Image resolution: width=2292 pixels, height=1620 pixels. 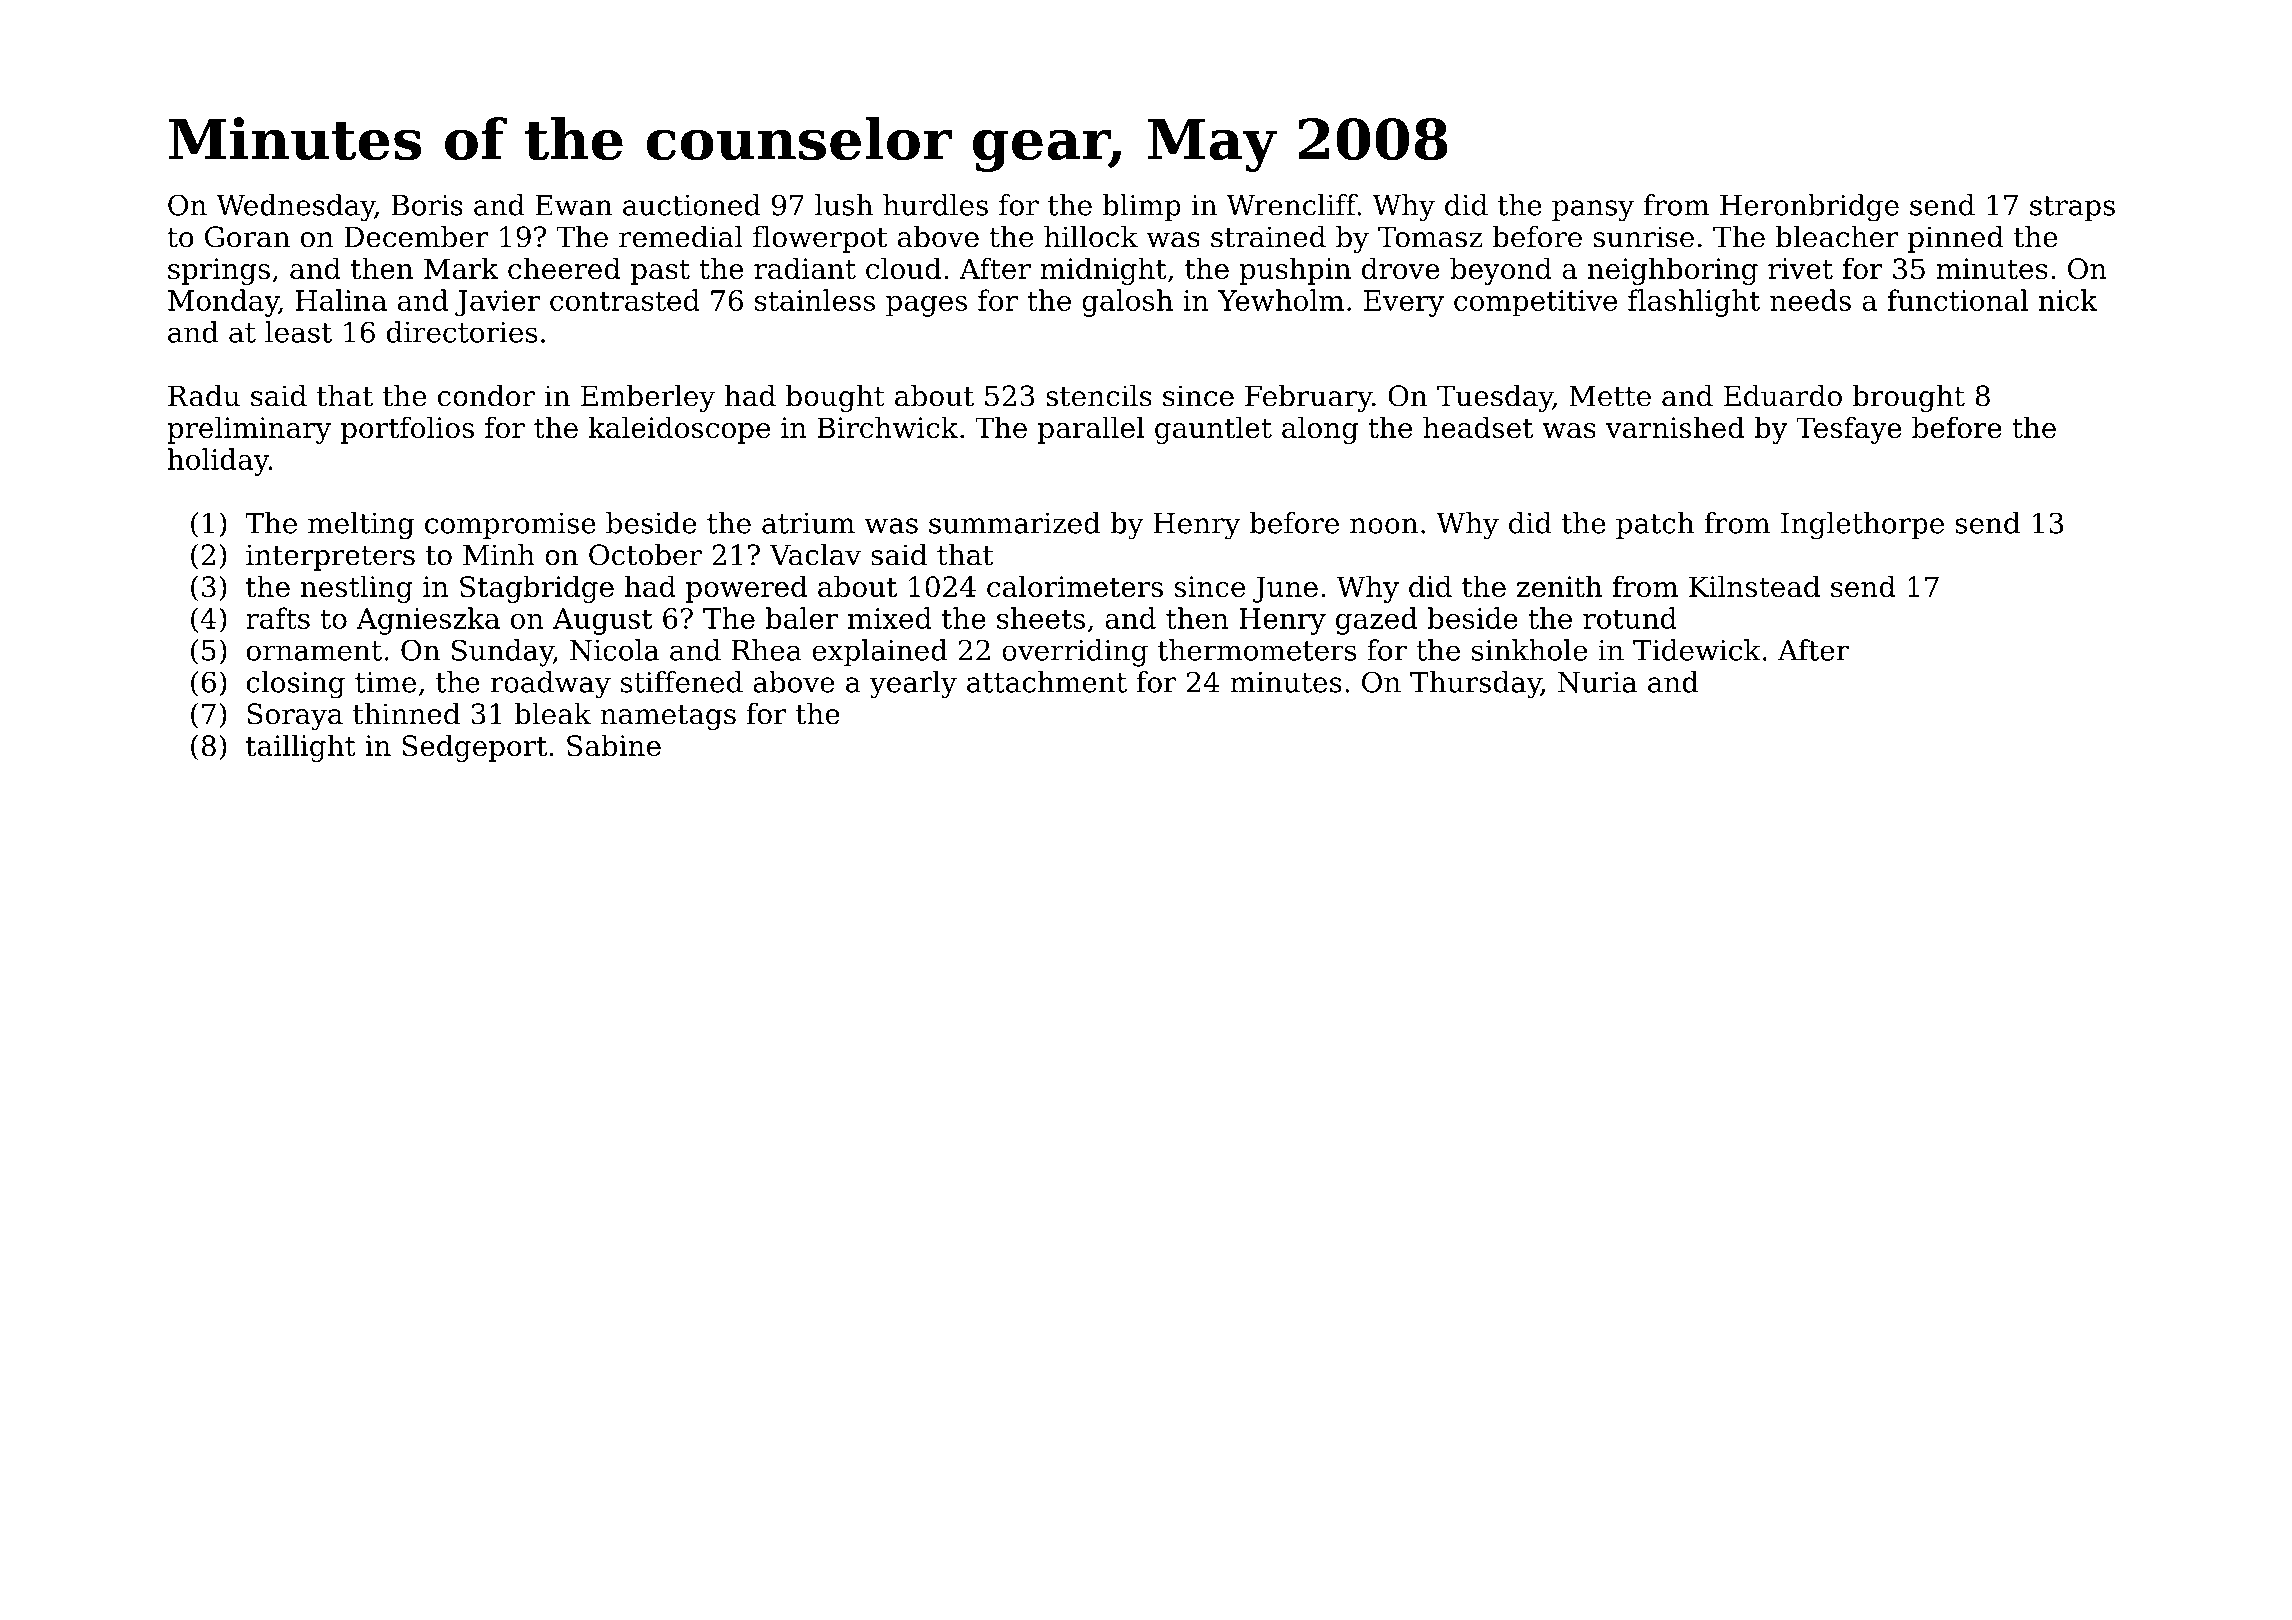 I want to click on Wrencliff, so click(x=1291, y=205).
